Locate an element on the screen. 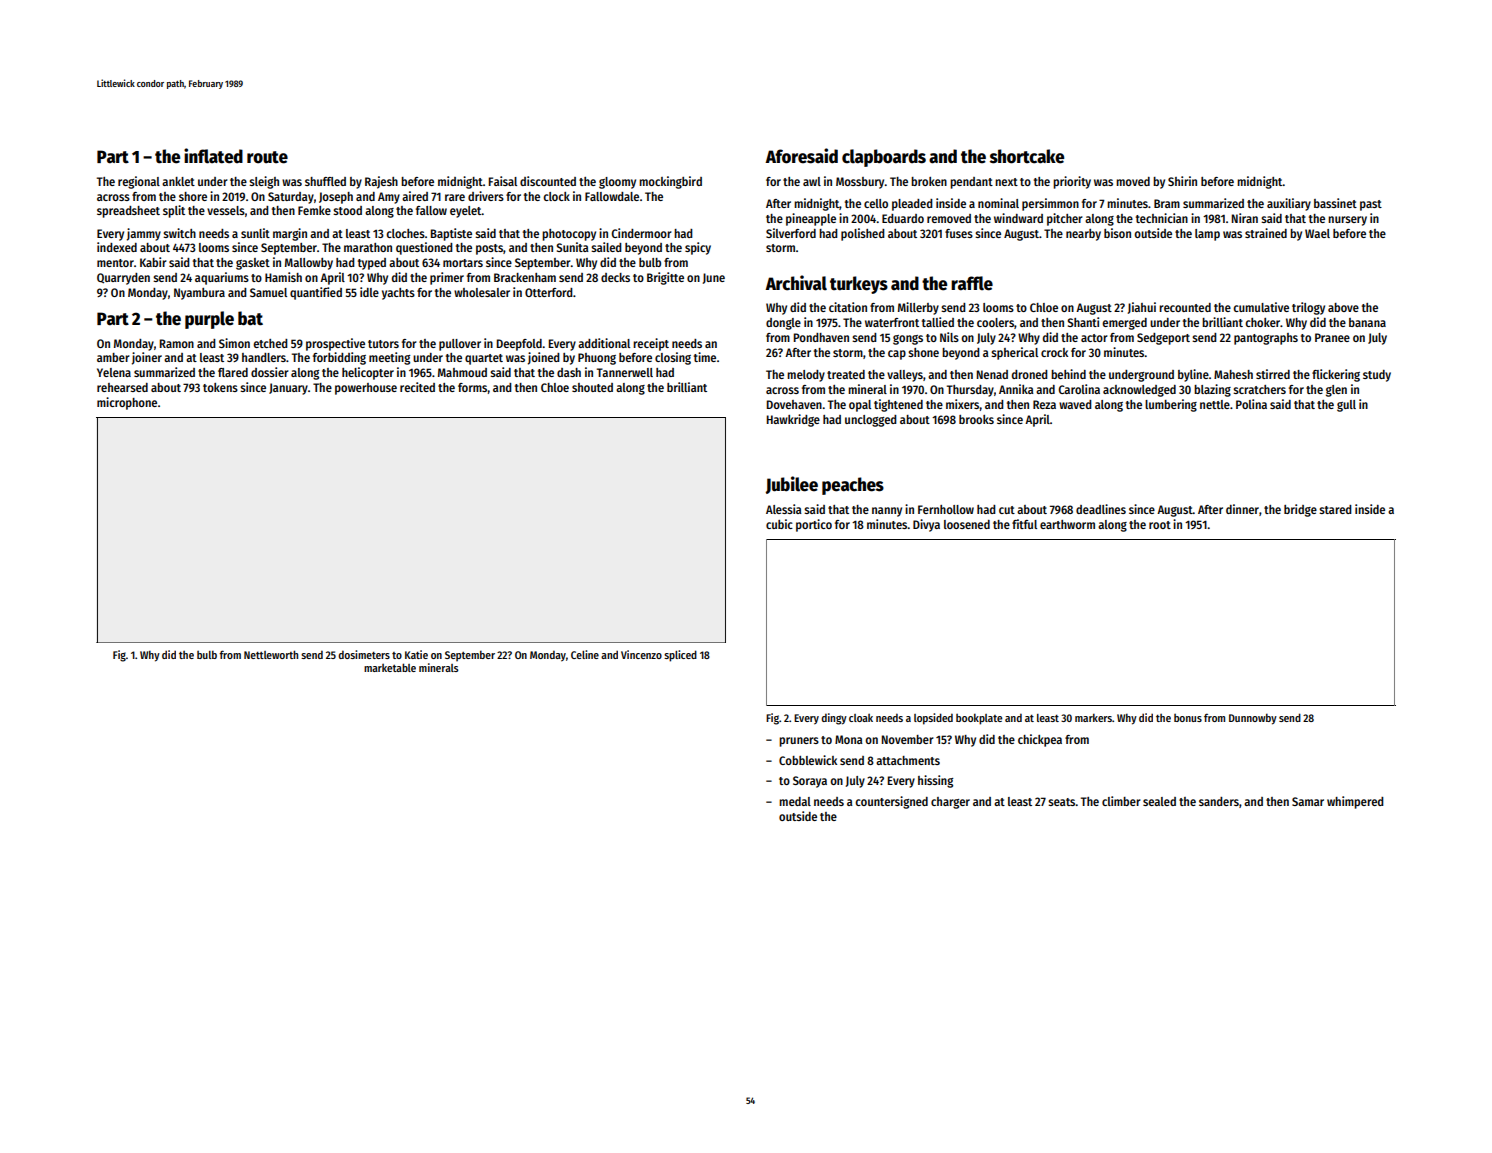 This screenshot has width=1492, height=1153. Celine is located at coordinates (585, 654).
